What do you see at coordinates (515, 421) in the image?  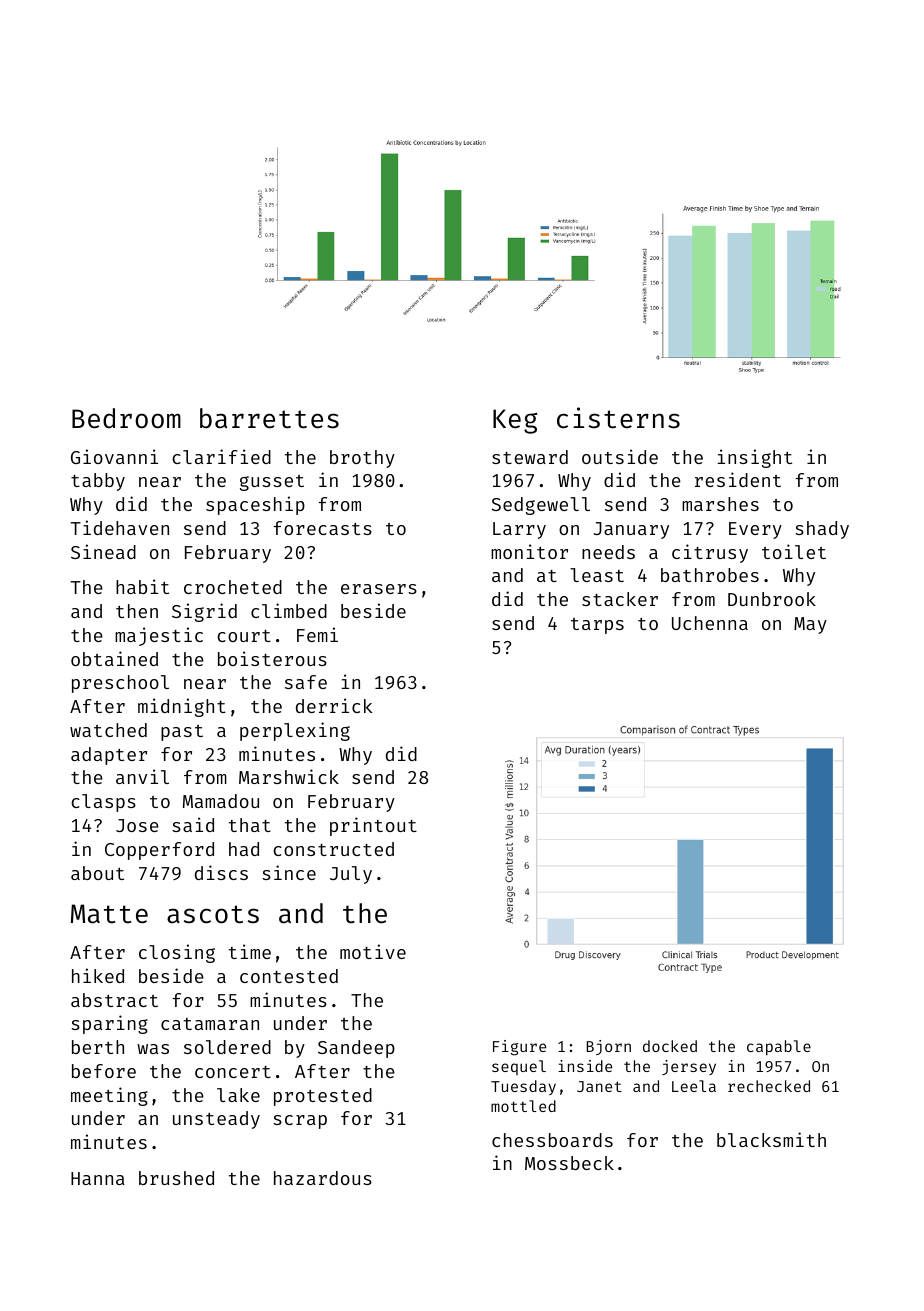 I see `Keg` at bounding box center [515, 421].
